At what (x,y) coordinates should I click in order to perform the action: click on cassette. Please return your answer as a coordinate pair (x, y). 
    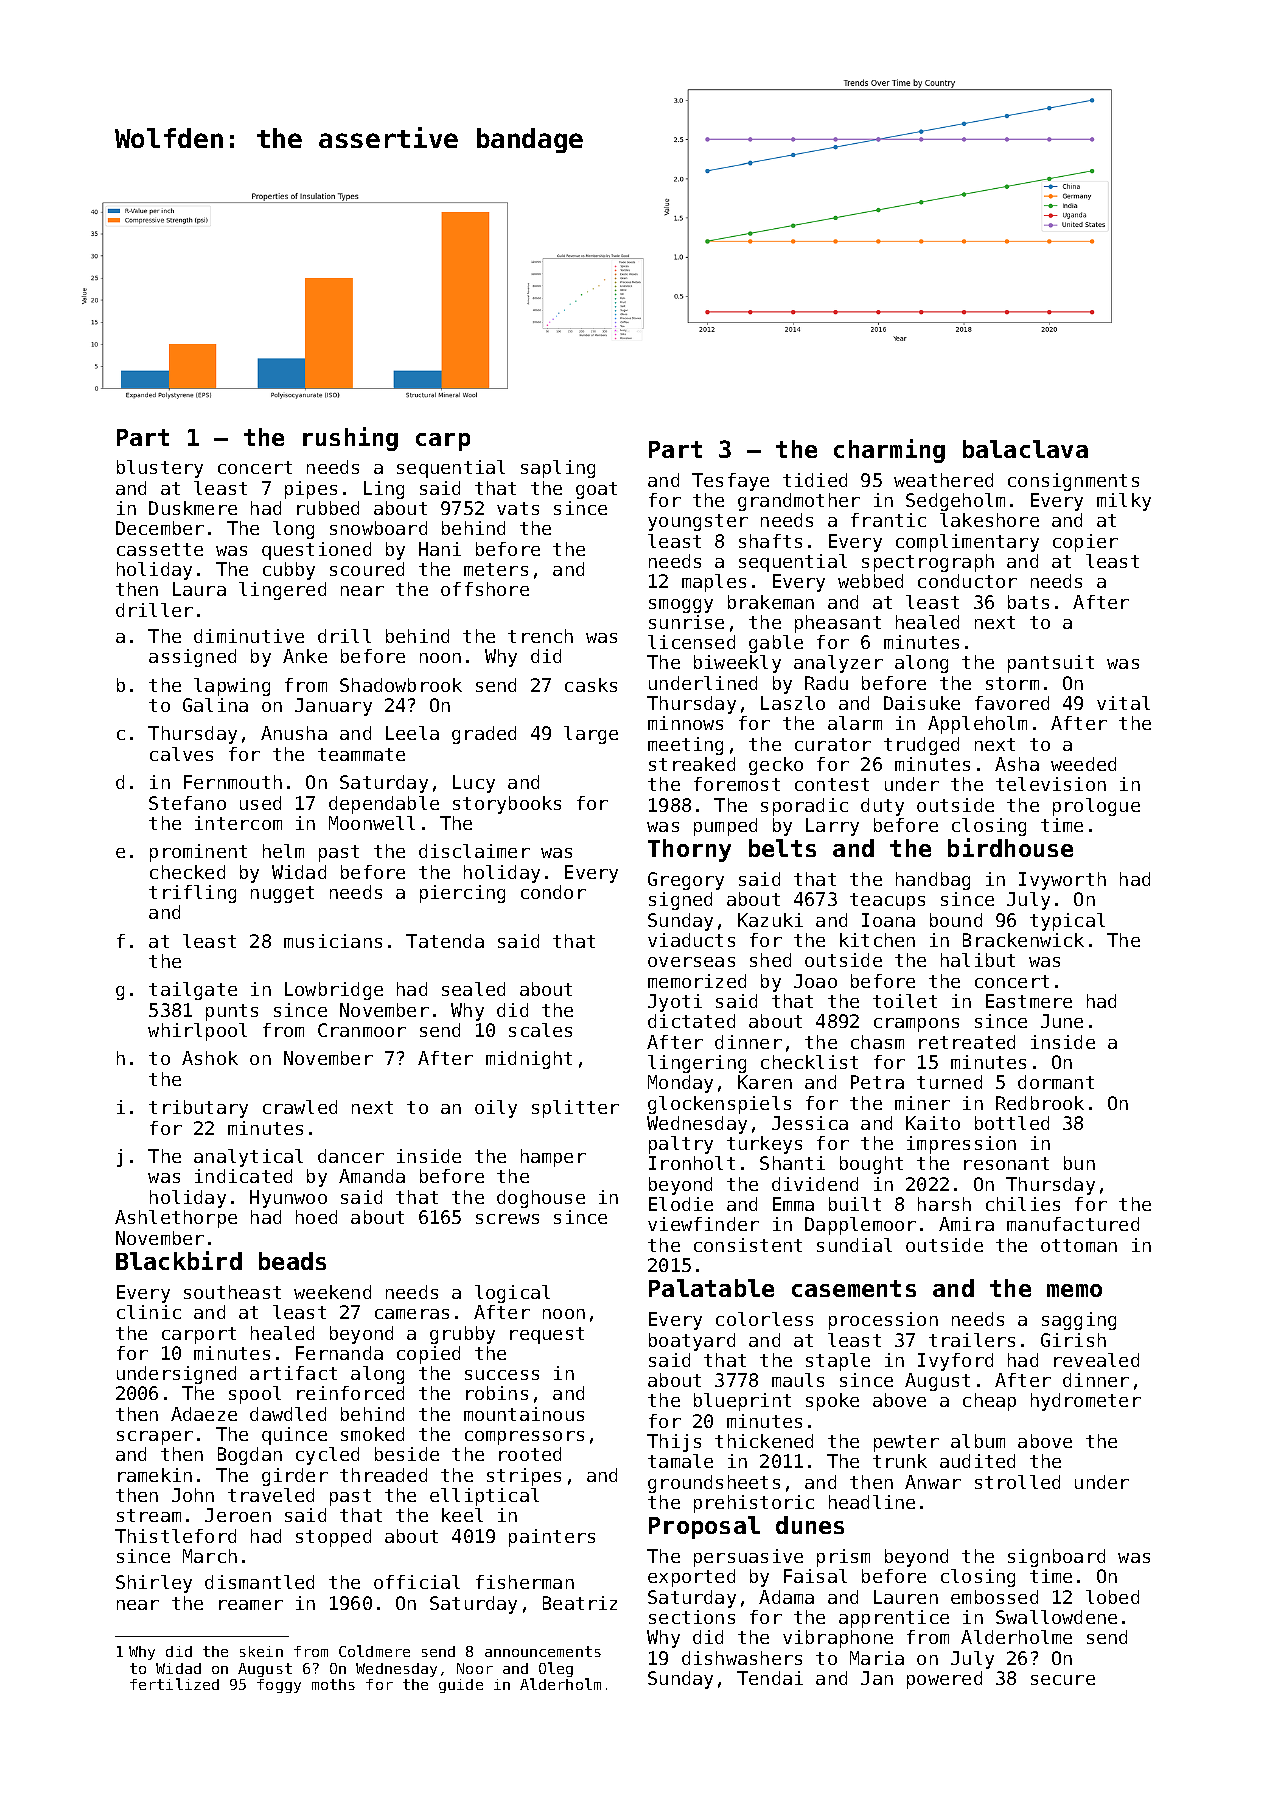
    Looking at the image, I should click on (160, 549).
